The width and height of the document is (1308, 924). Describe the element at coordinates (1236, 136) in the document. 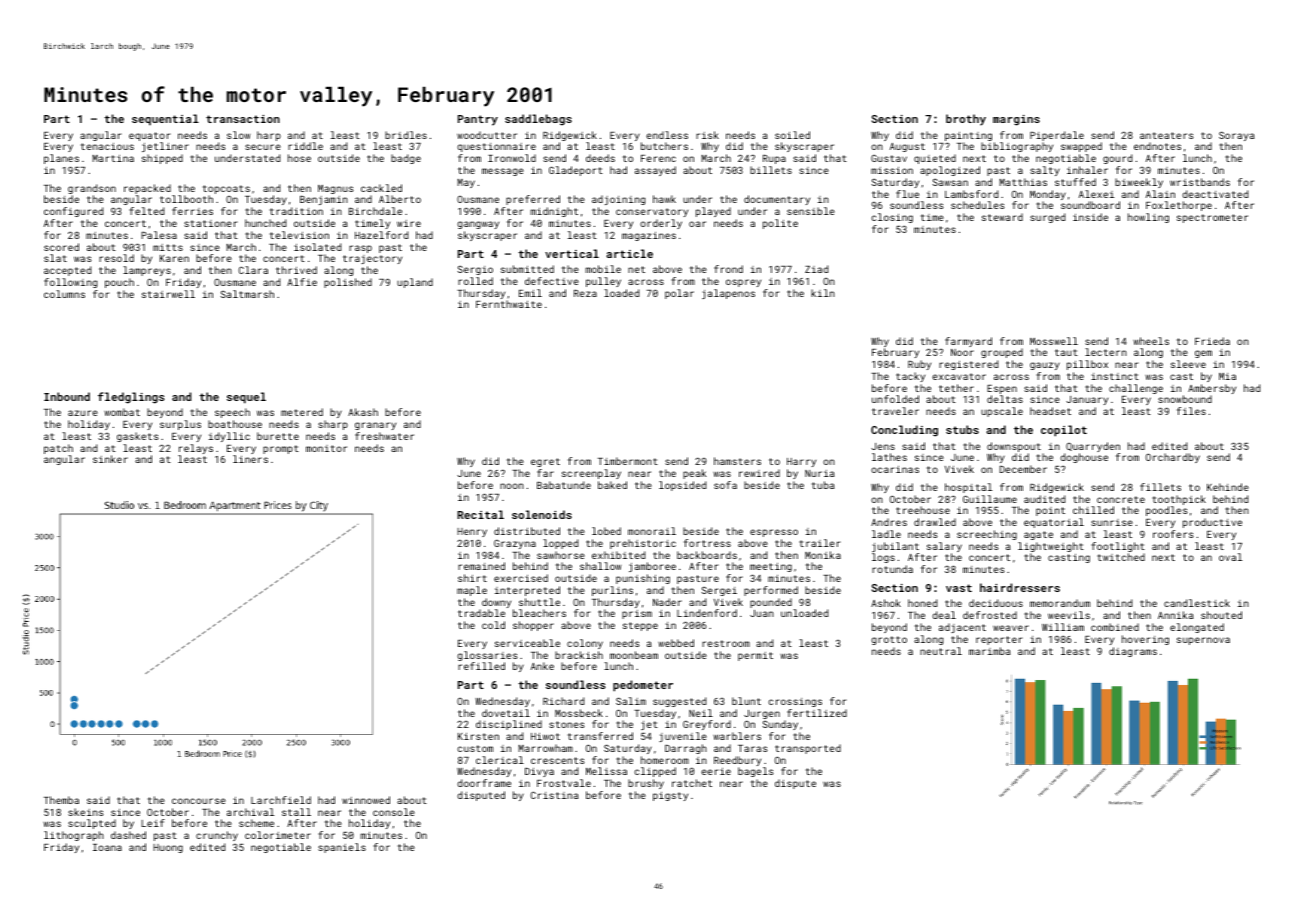

I see `Soraya` at that location.
